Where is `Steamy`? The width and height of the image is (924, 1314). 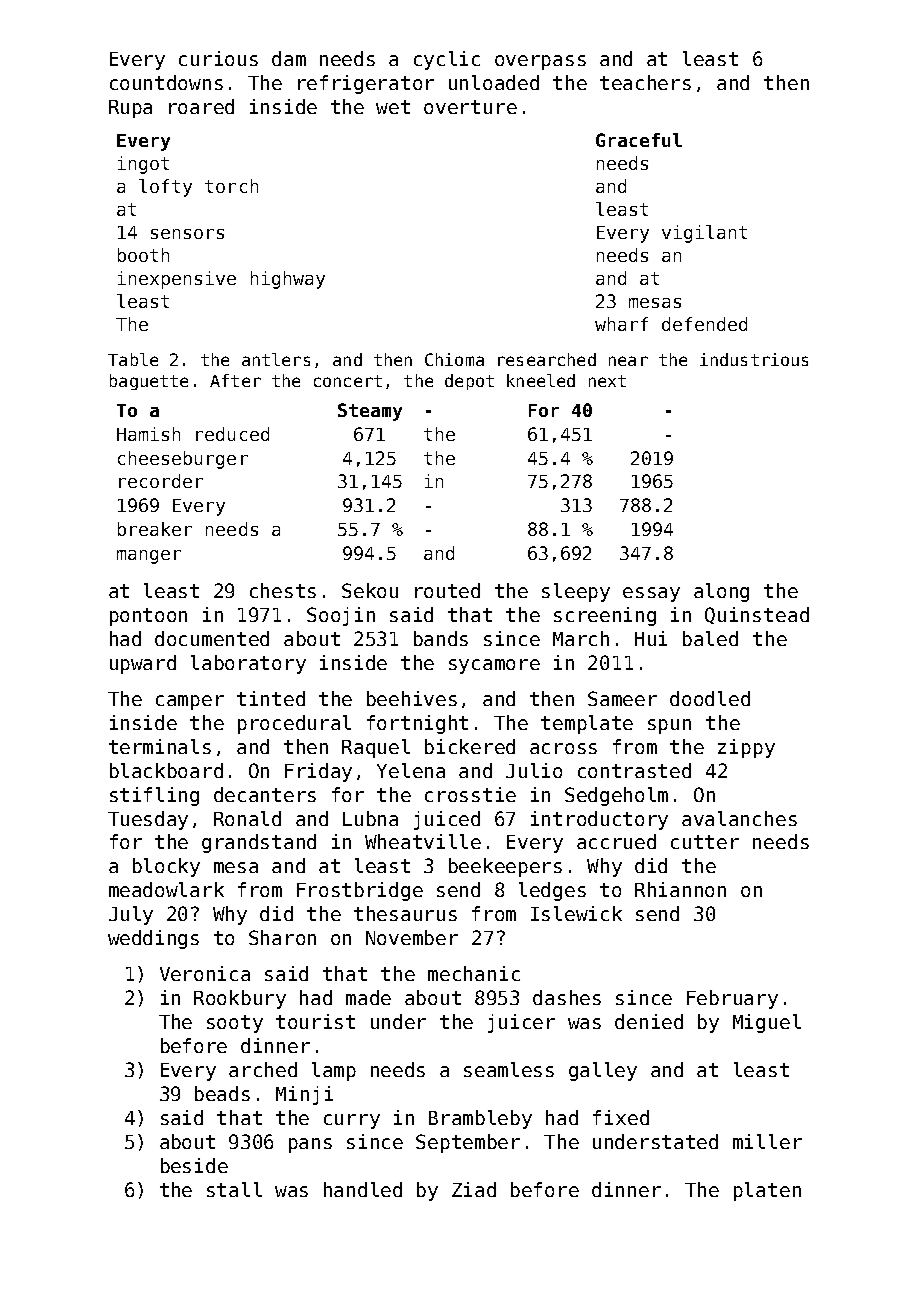
Steamy is located at coordinates (370, 412).
